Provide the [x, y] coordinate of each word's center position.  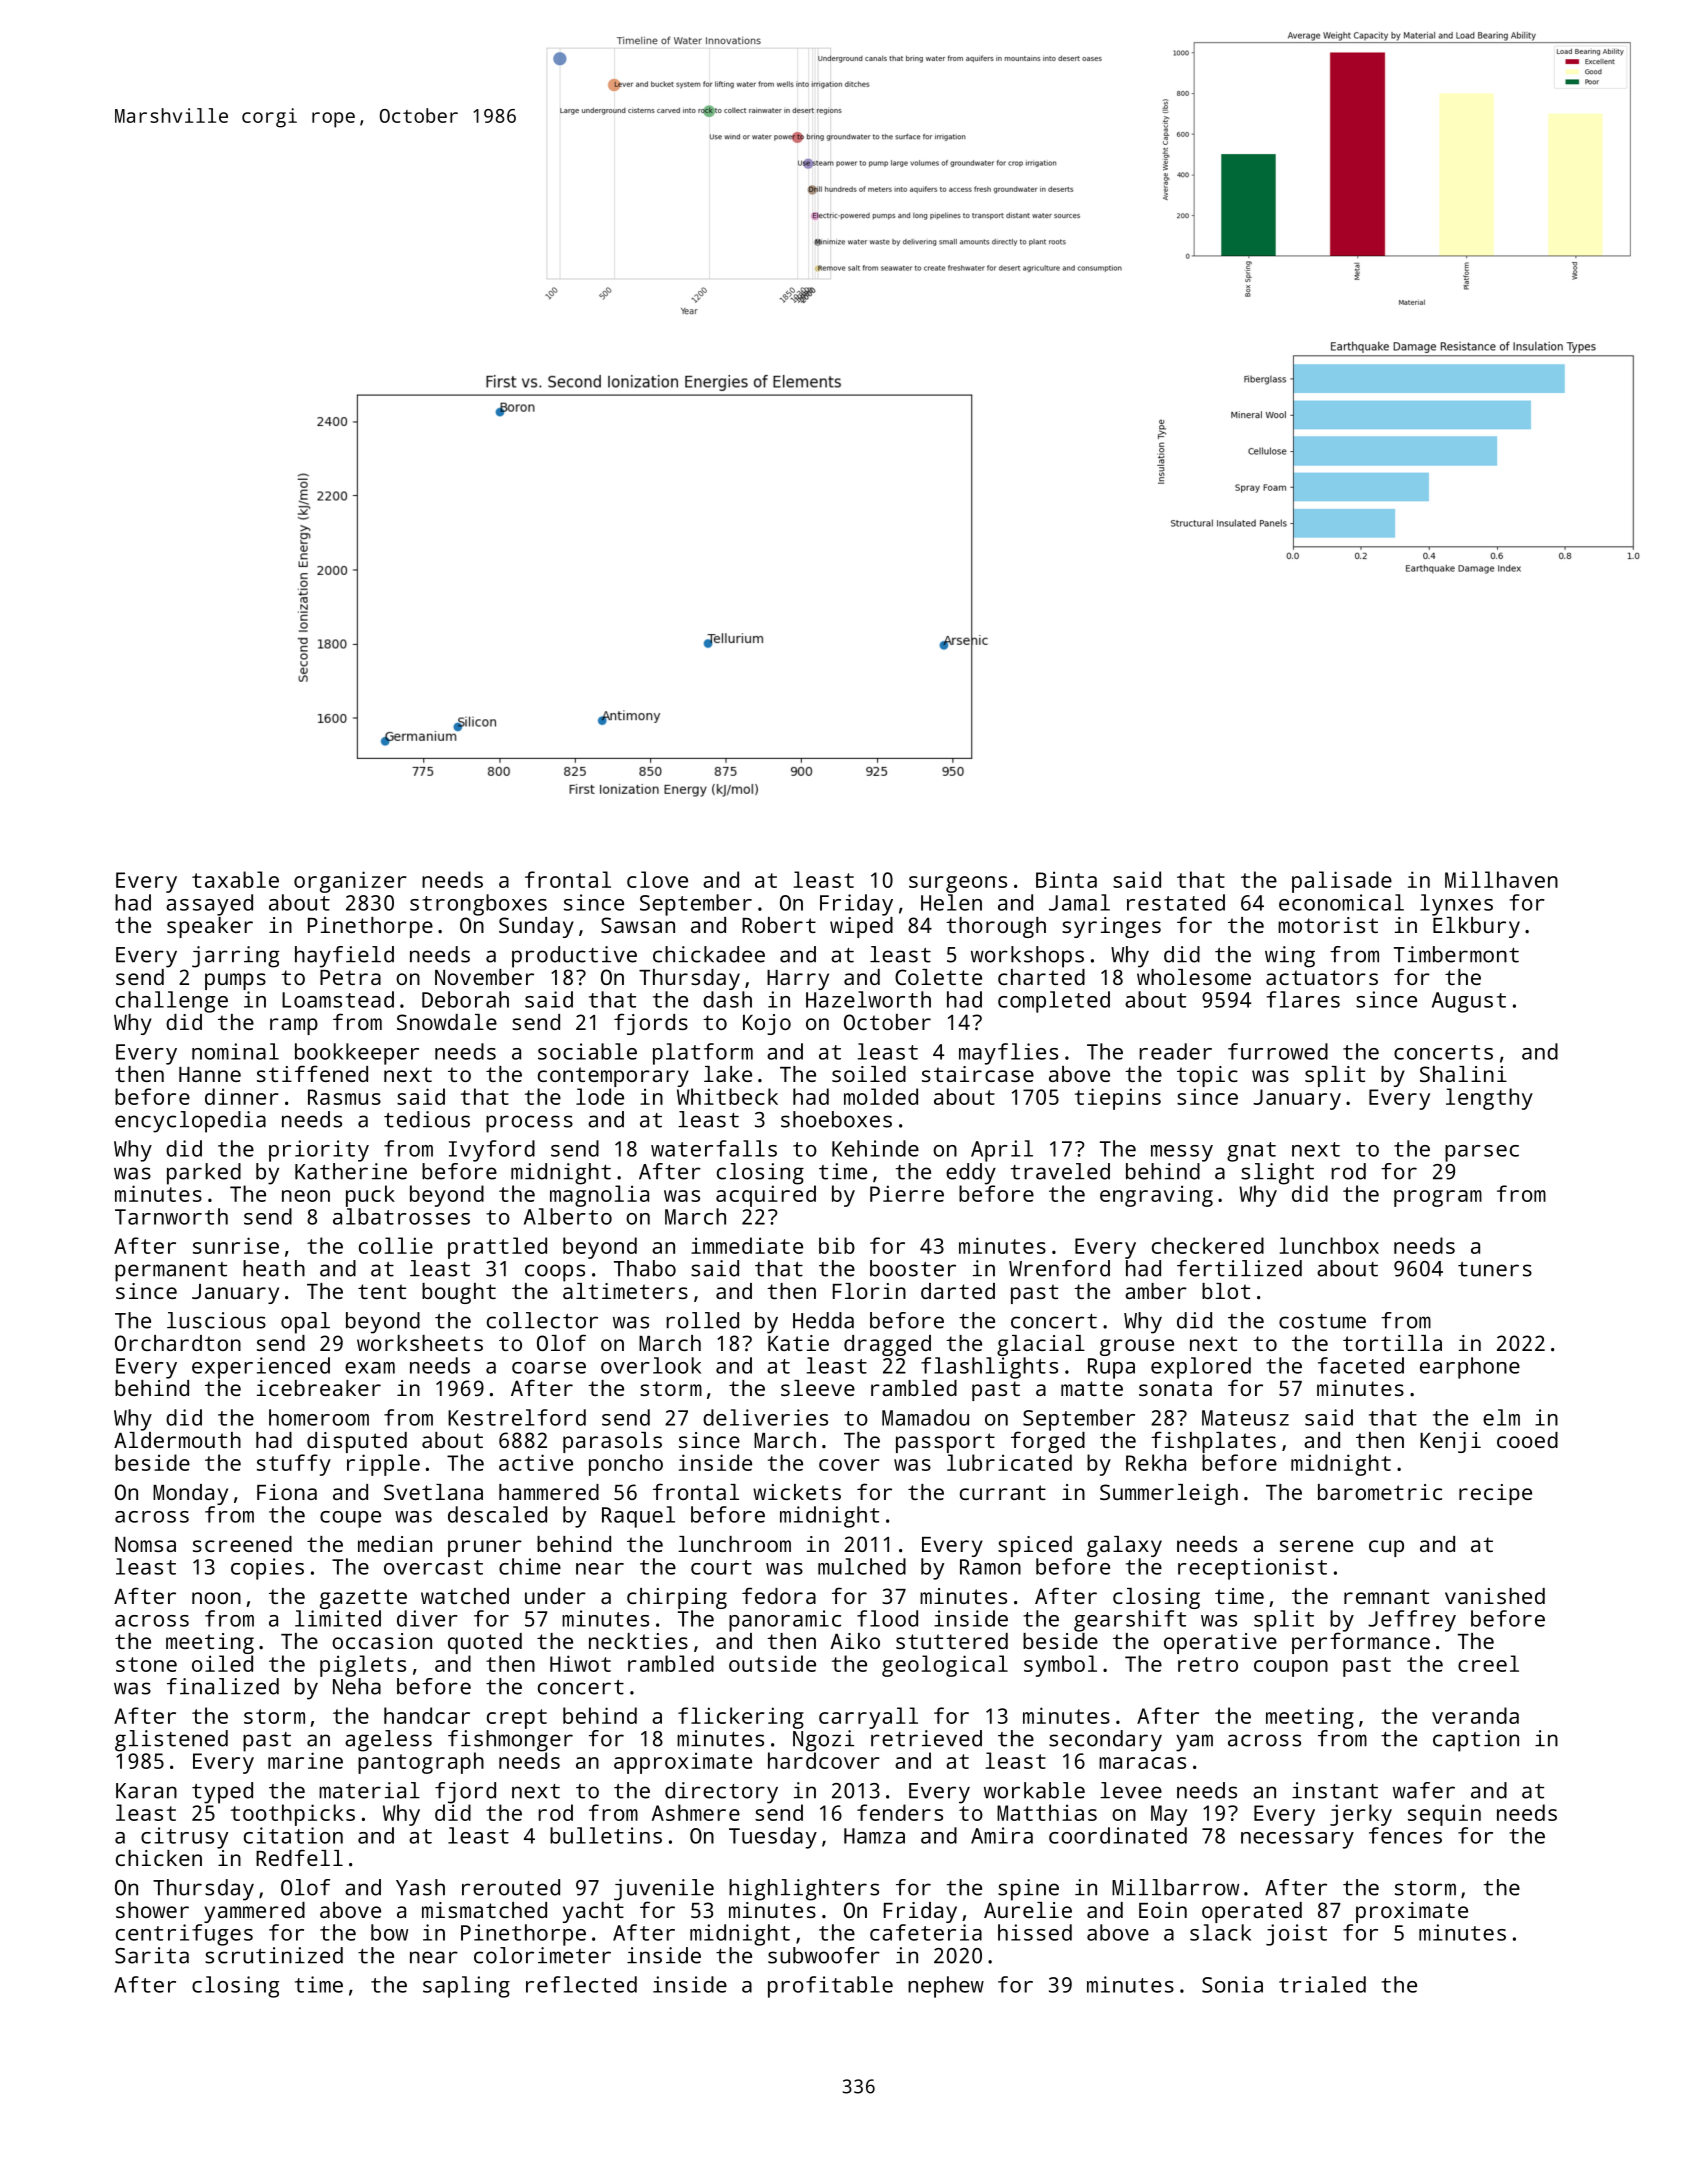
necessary [1297, 1840]
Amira [1002, 1835]
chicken [159, 1858]
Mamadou [925, 1417]
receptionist [1252, 1569]
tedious [427, 1119]
